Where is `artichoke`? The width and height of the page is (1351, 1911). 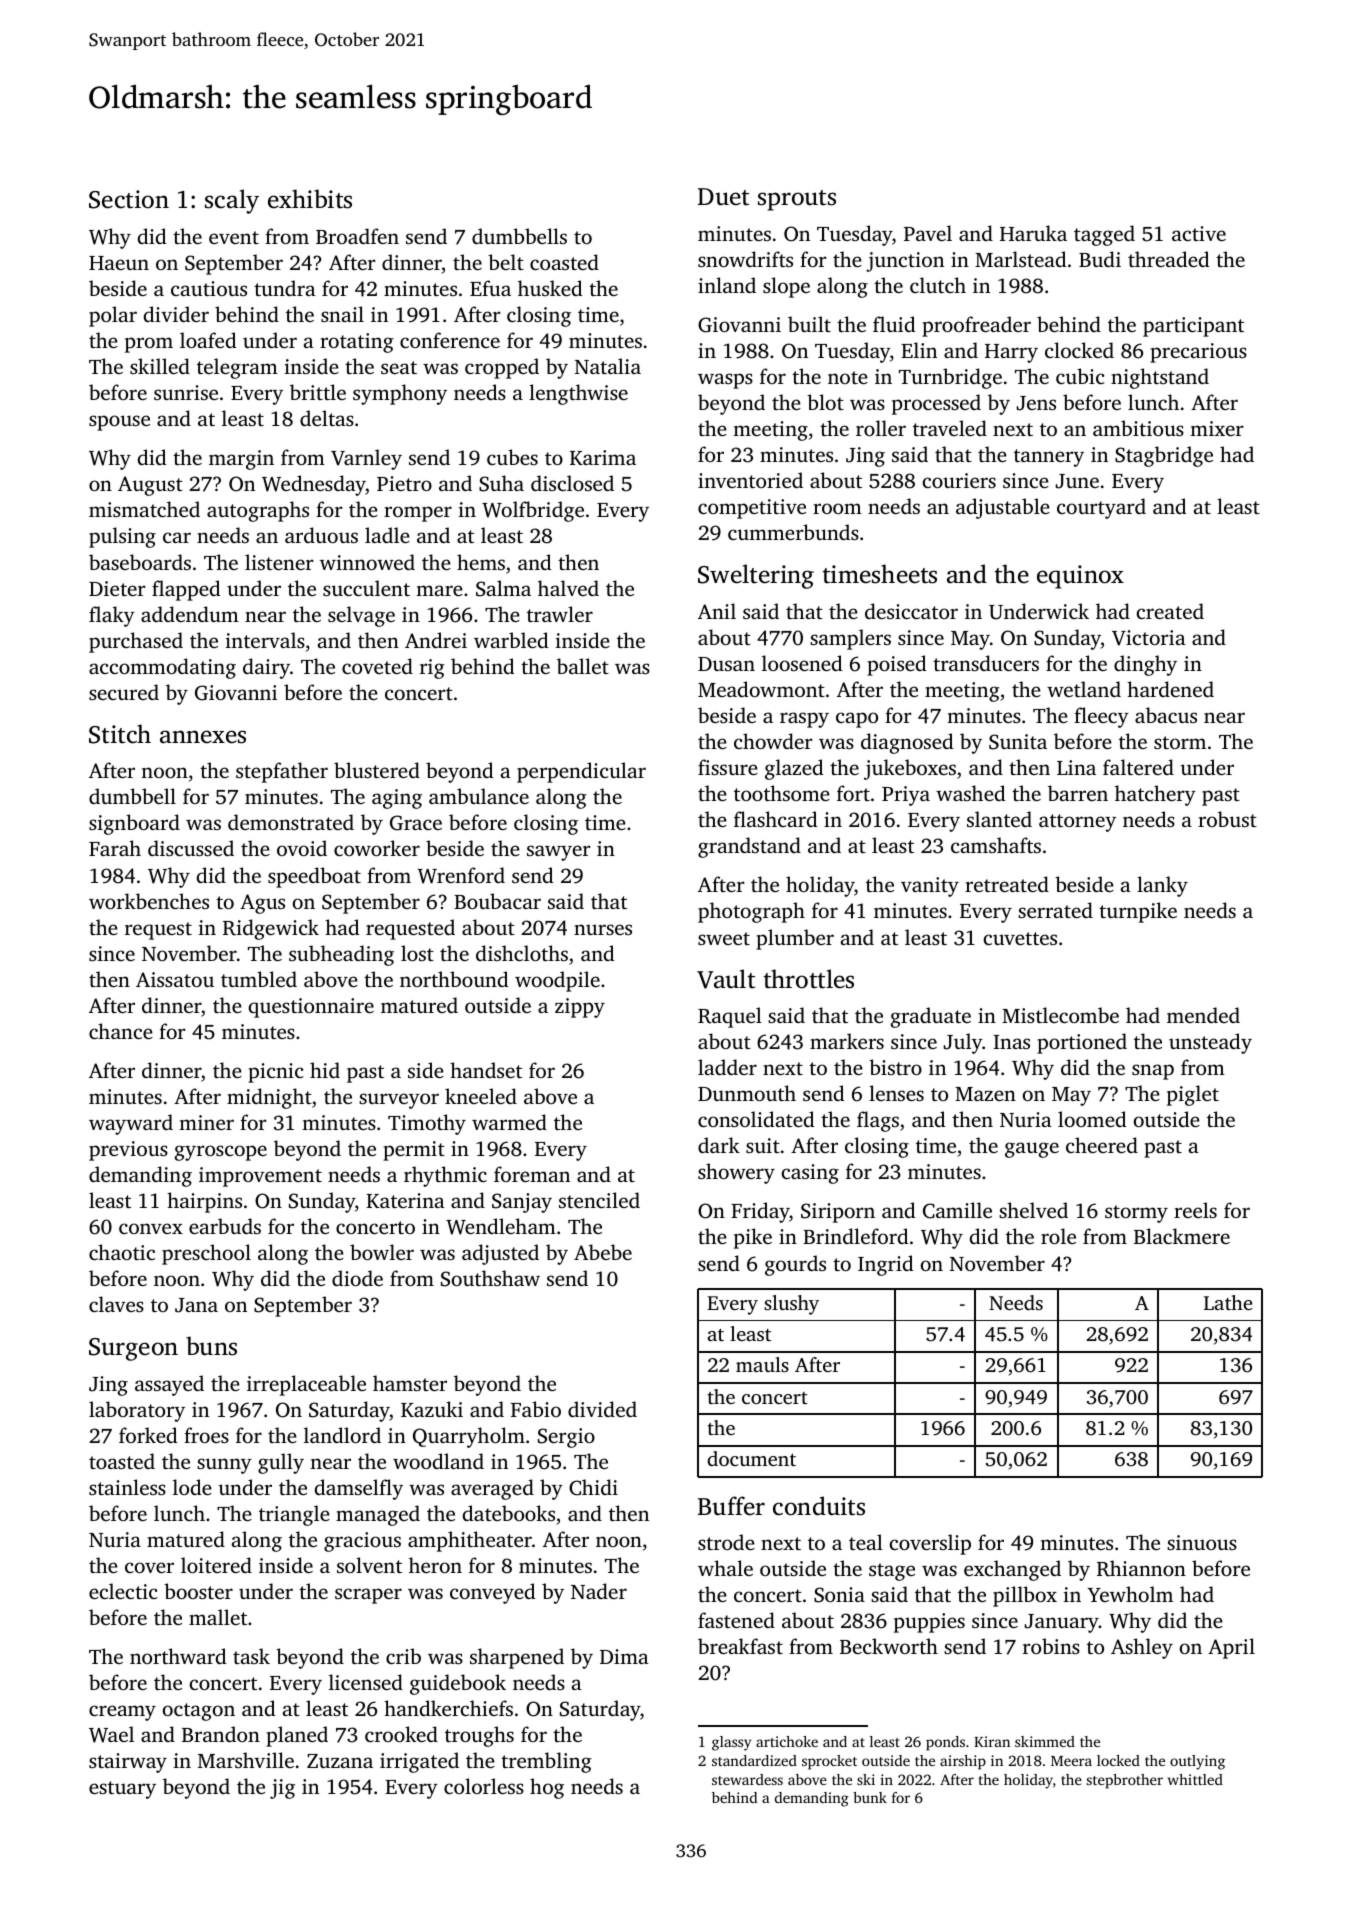 artichoke is located at coordinates (787, 1741).
